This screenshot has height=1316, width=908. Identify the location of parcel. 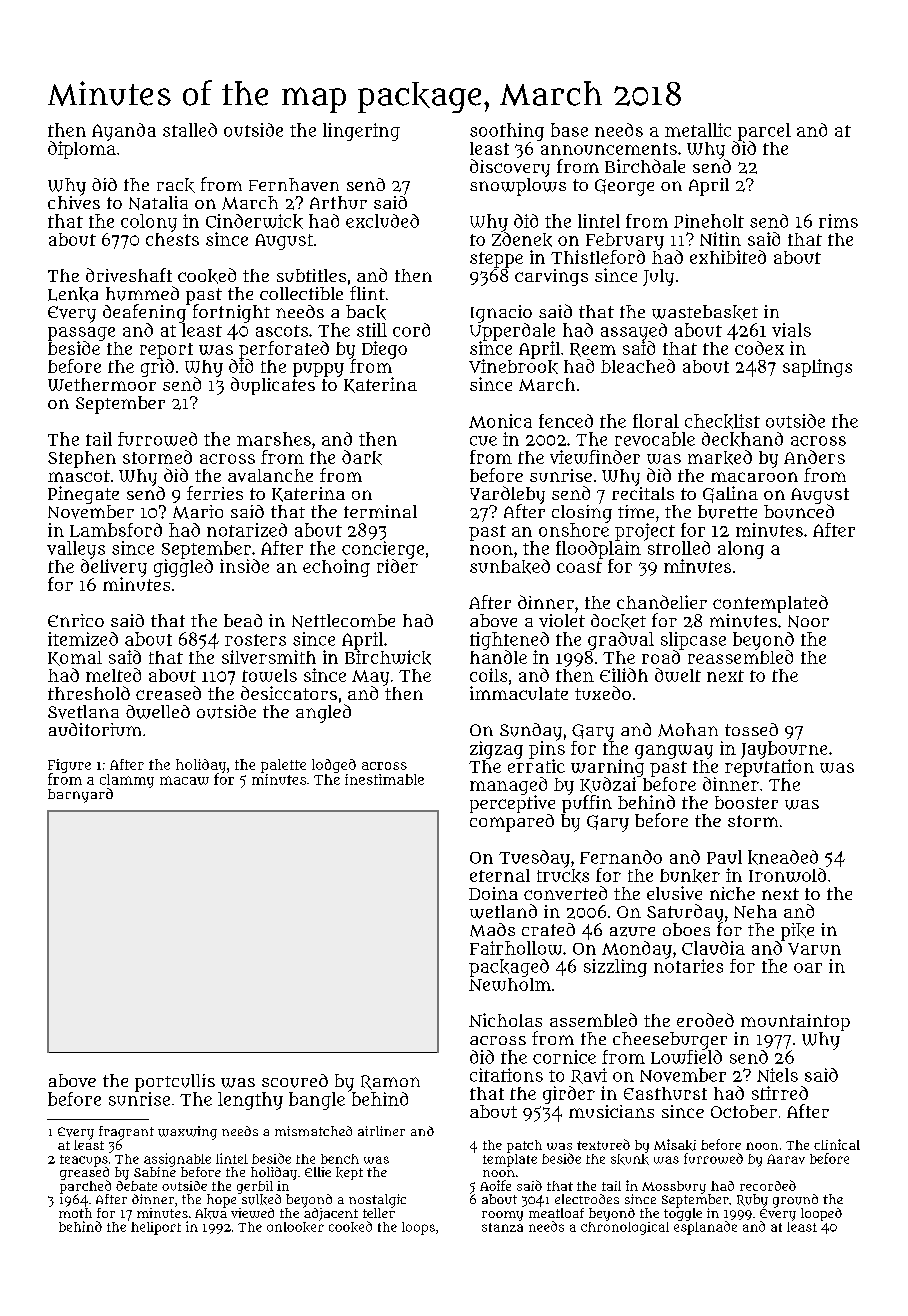
(764, 132).
